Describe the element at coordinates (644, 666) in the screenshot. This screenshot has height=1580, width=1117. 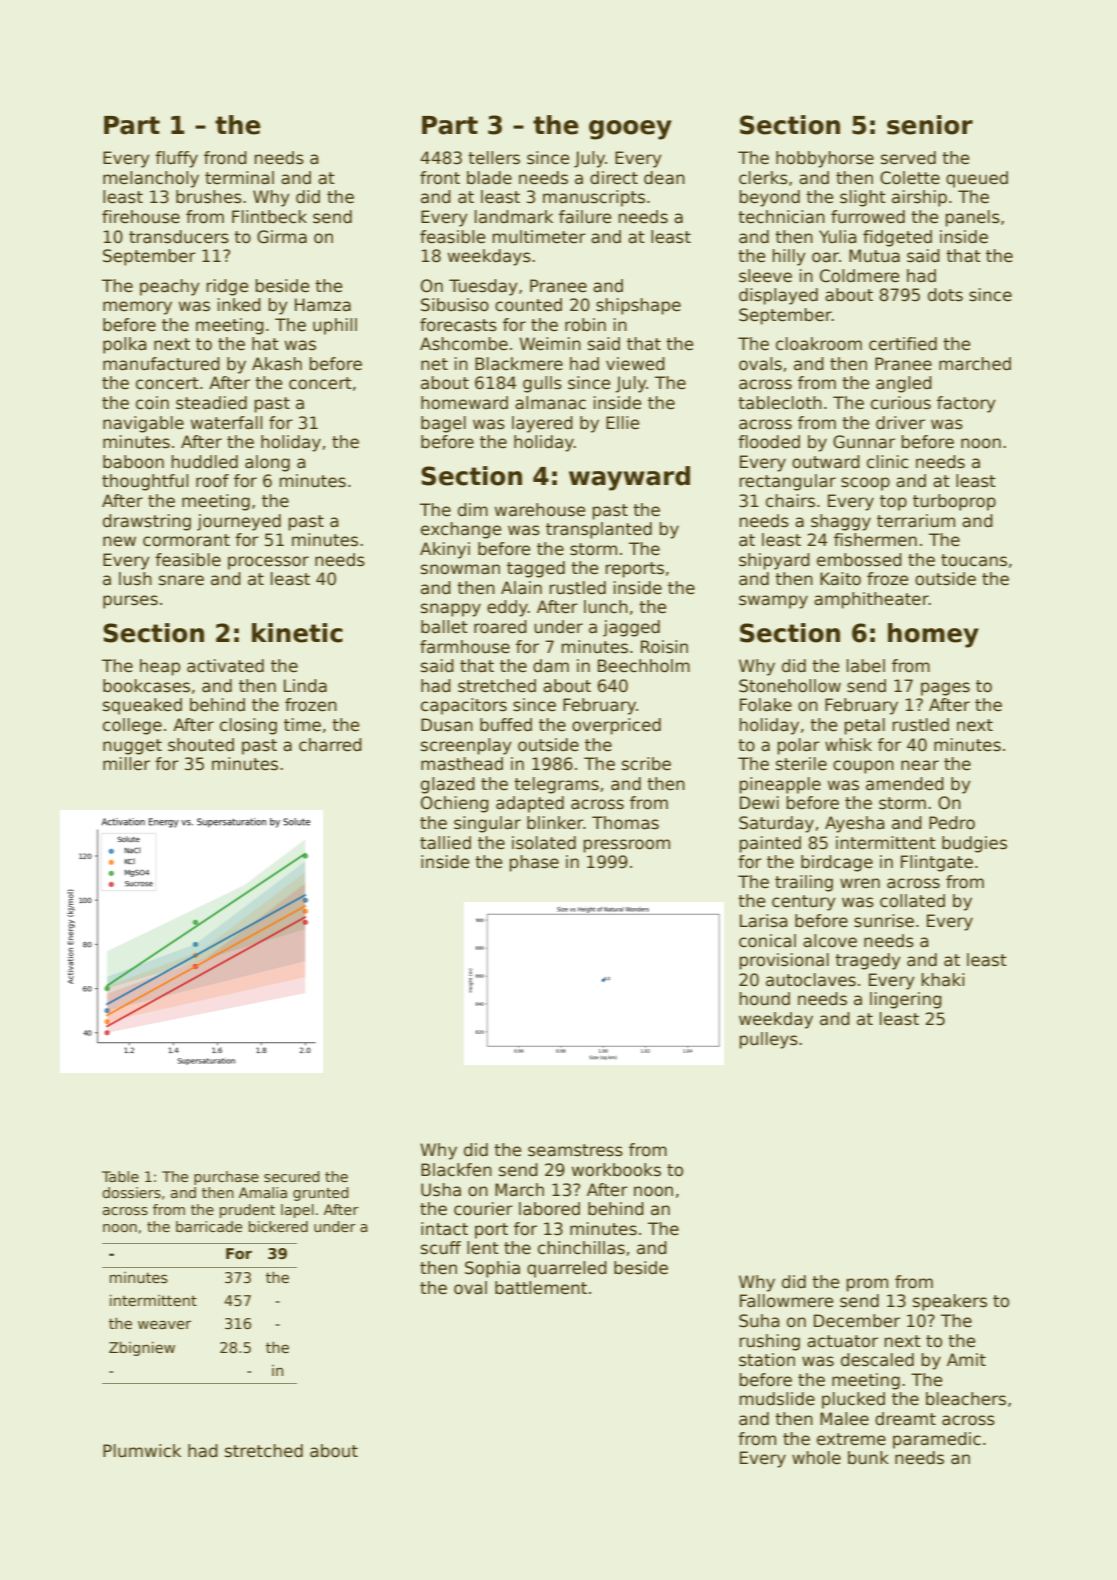
I see `Beechholm` at that location.
